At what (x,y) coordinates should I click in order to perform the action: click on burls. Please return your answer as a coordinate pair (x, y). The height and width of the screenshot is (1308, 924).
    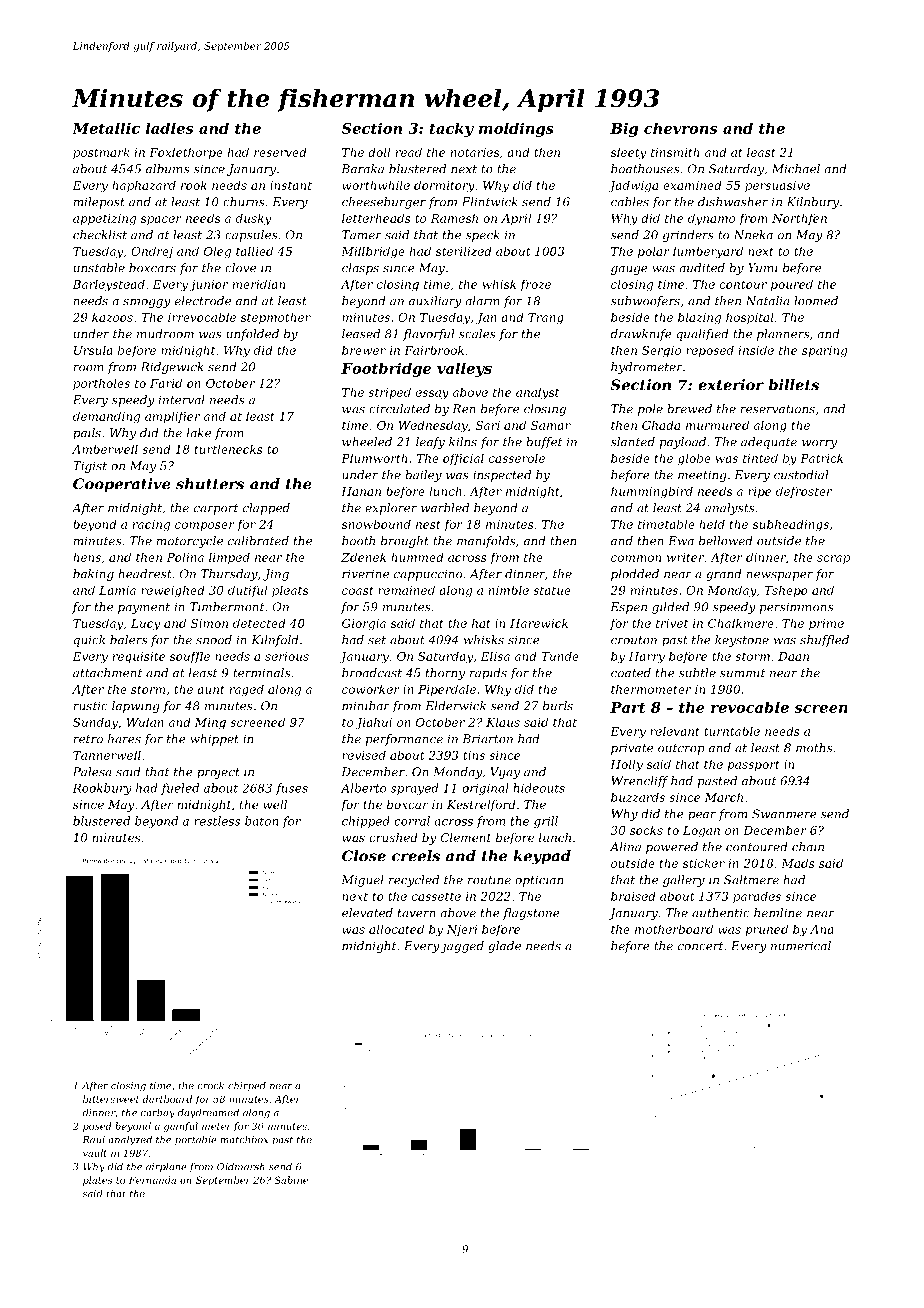
    Looking at the image, I should click on (558, 706).
